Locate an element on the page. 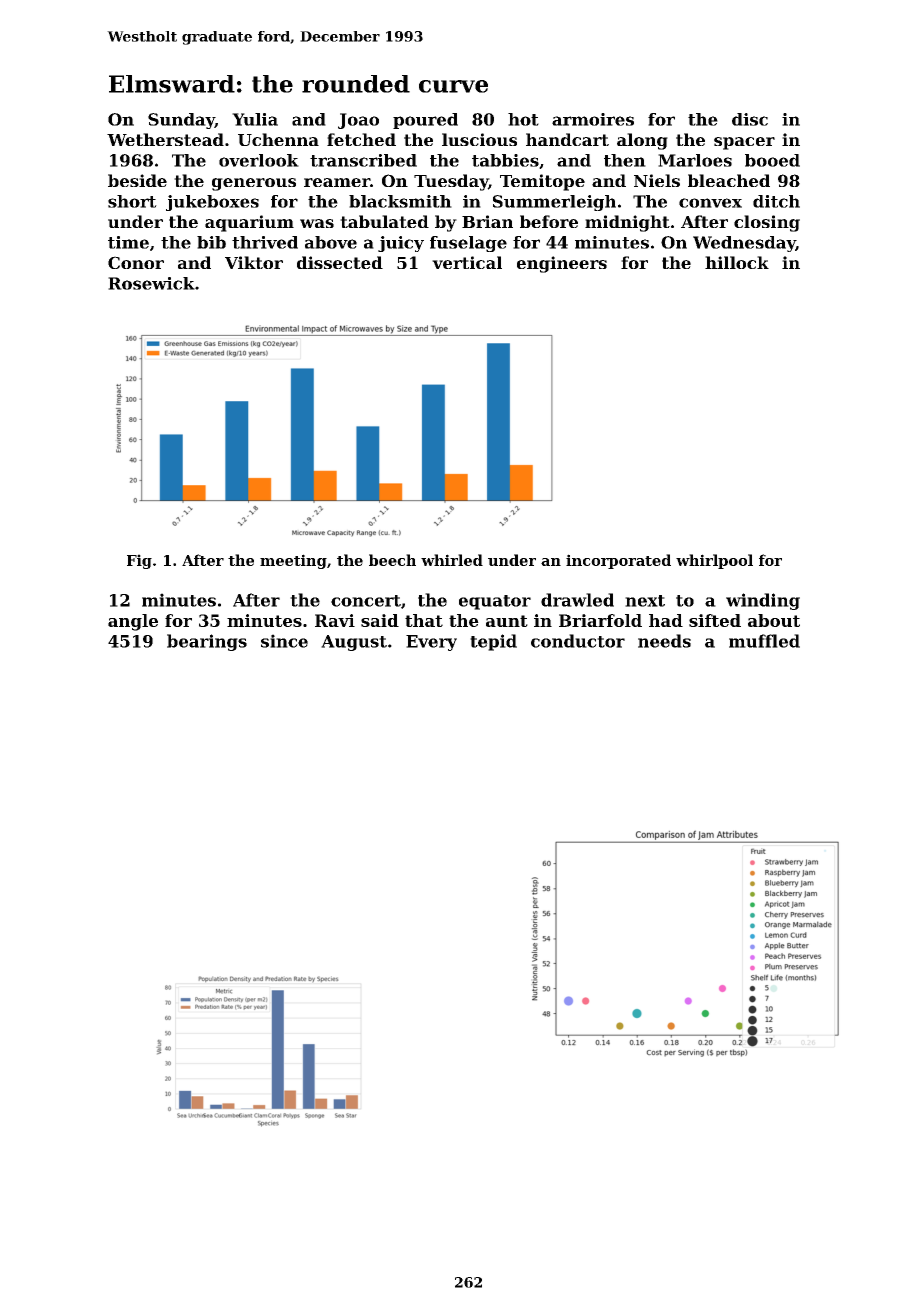  vertical is located at coordinates (467, 262).
